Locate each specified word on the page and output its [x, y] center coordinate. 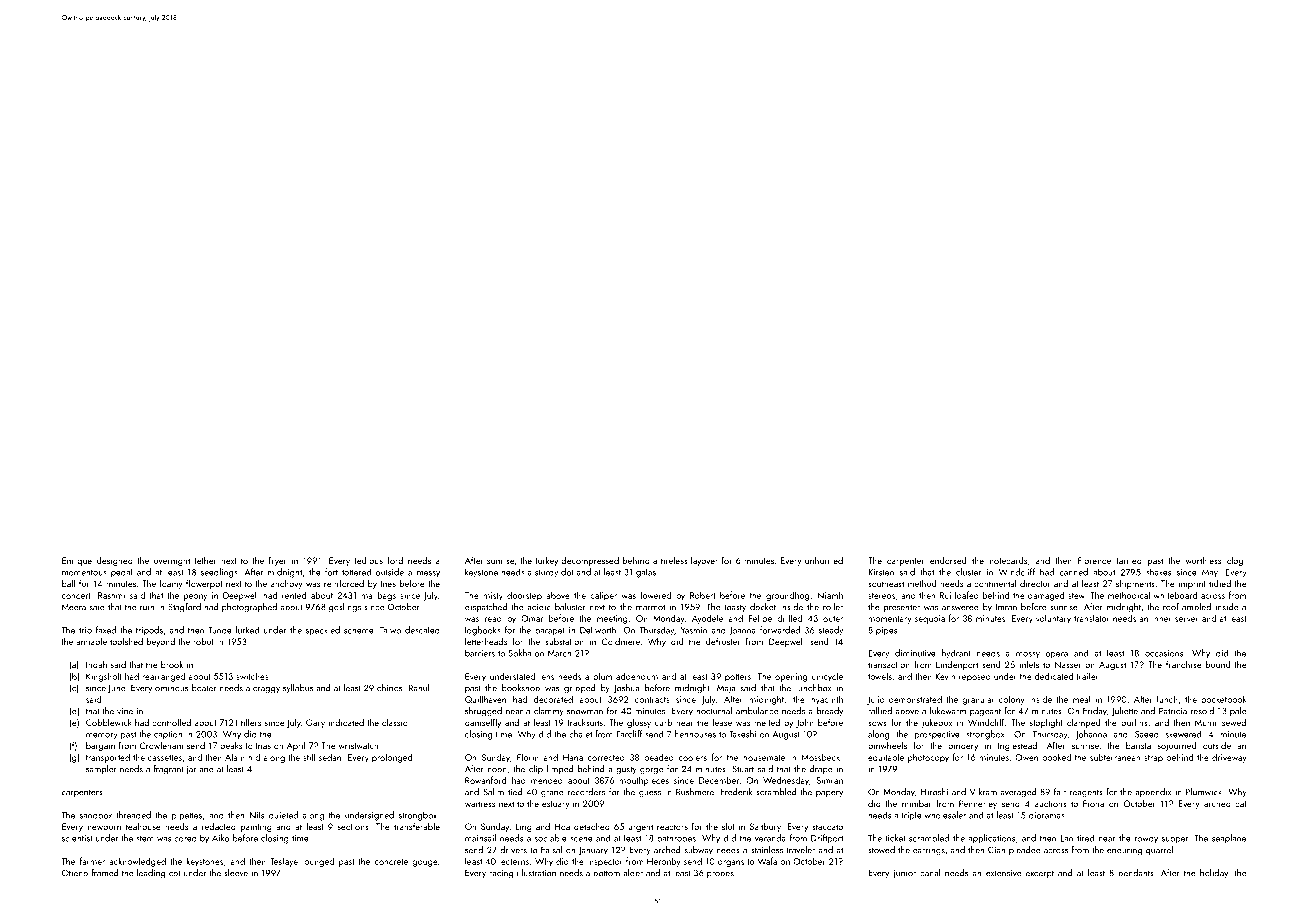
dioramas [1047, 815]
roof [1171, 607]
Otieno [75, 873]
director [1035, 583]
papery [829, 794]
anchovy [287, 584]
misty [493, 596]
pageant [985, 712]
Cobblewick [109, 722]
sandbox [96, 815]
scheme [359, 630]
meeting [612, 619]
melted [767, 722]
